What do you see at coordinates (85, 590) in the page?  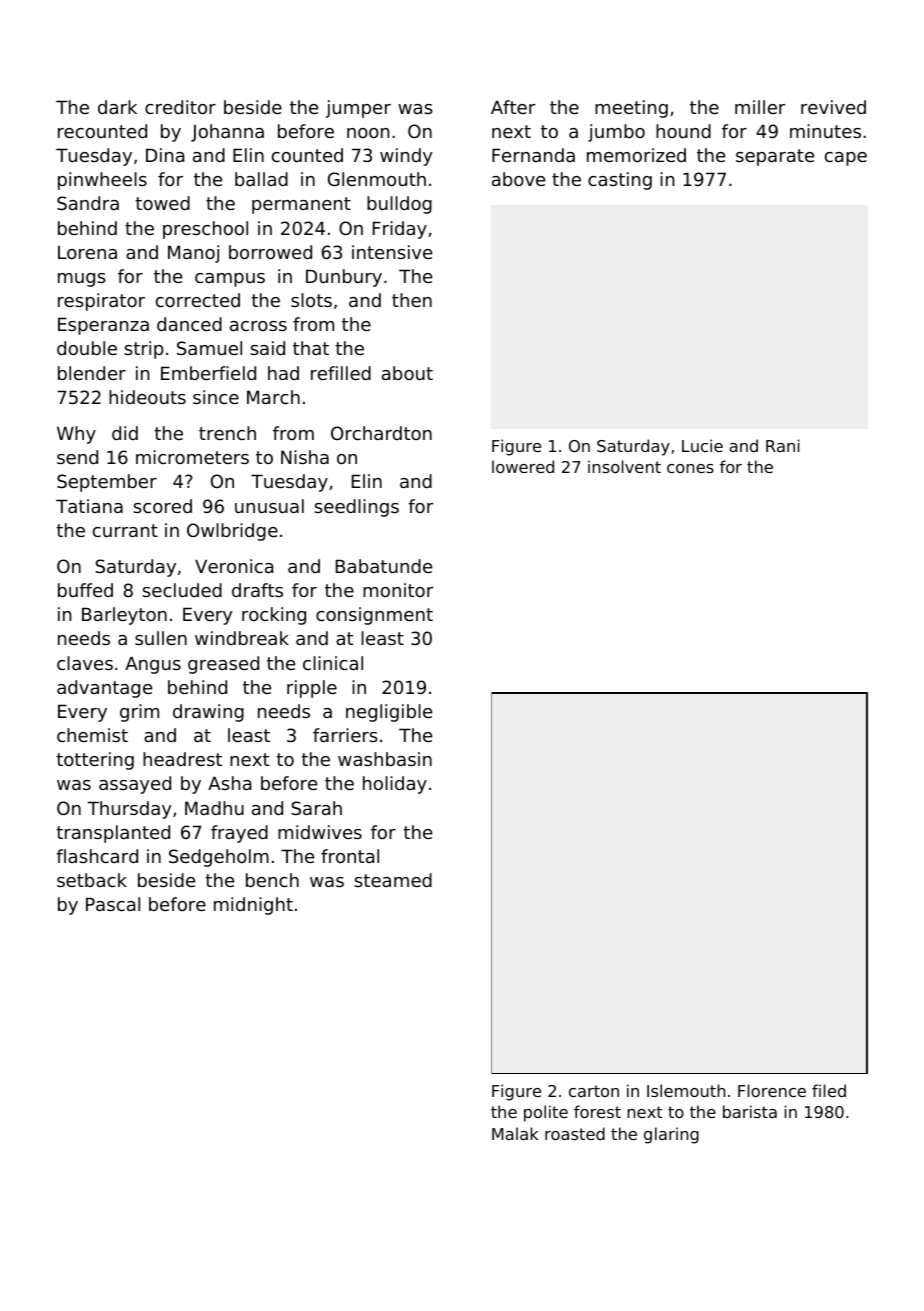 I see `buffed` at bounding box center [85, 590].
